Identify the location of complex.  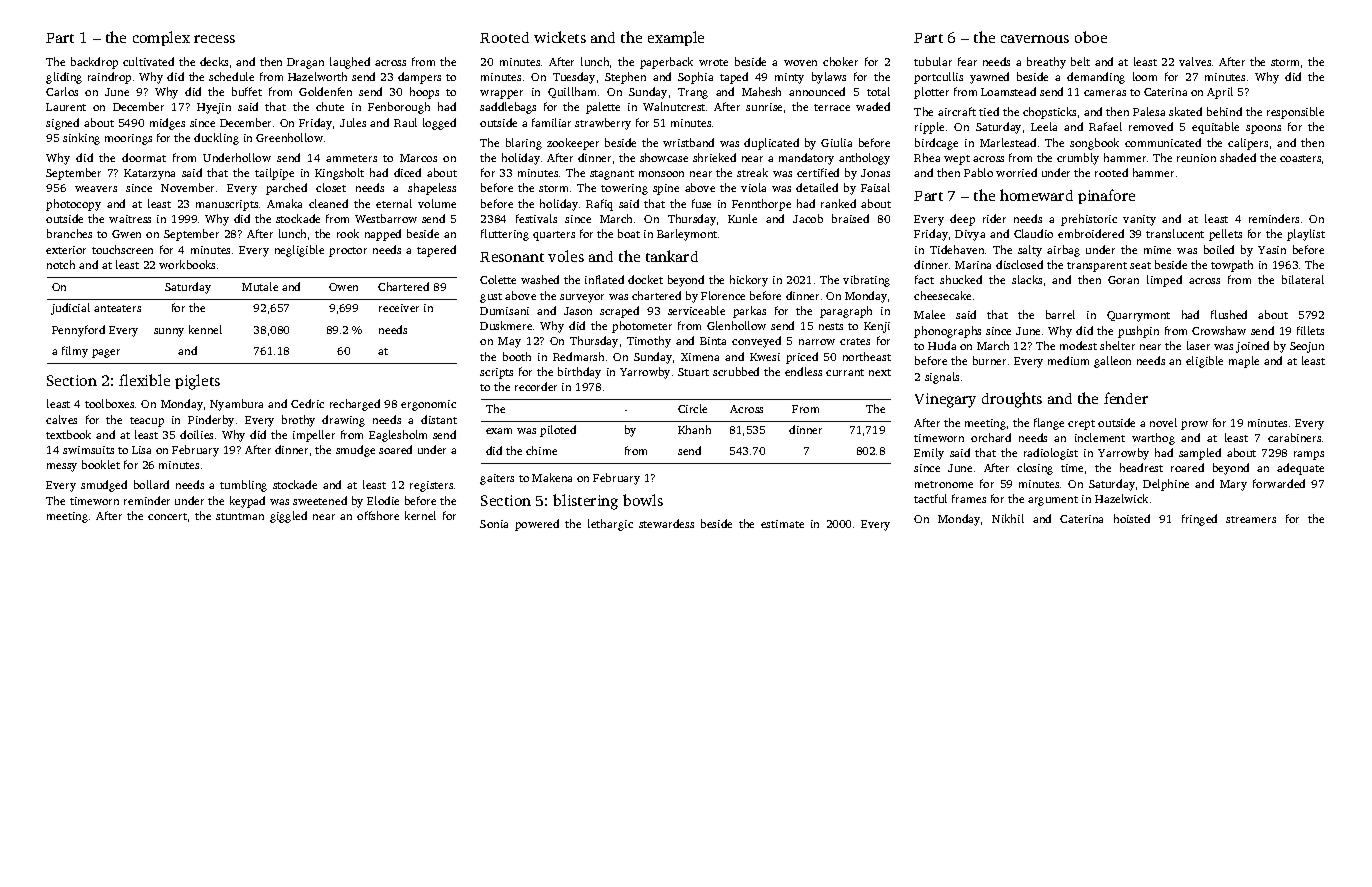
(161, 38).
